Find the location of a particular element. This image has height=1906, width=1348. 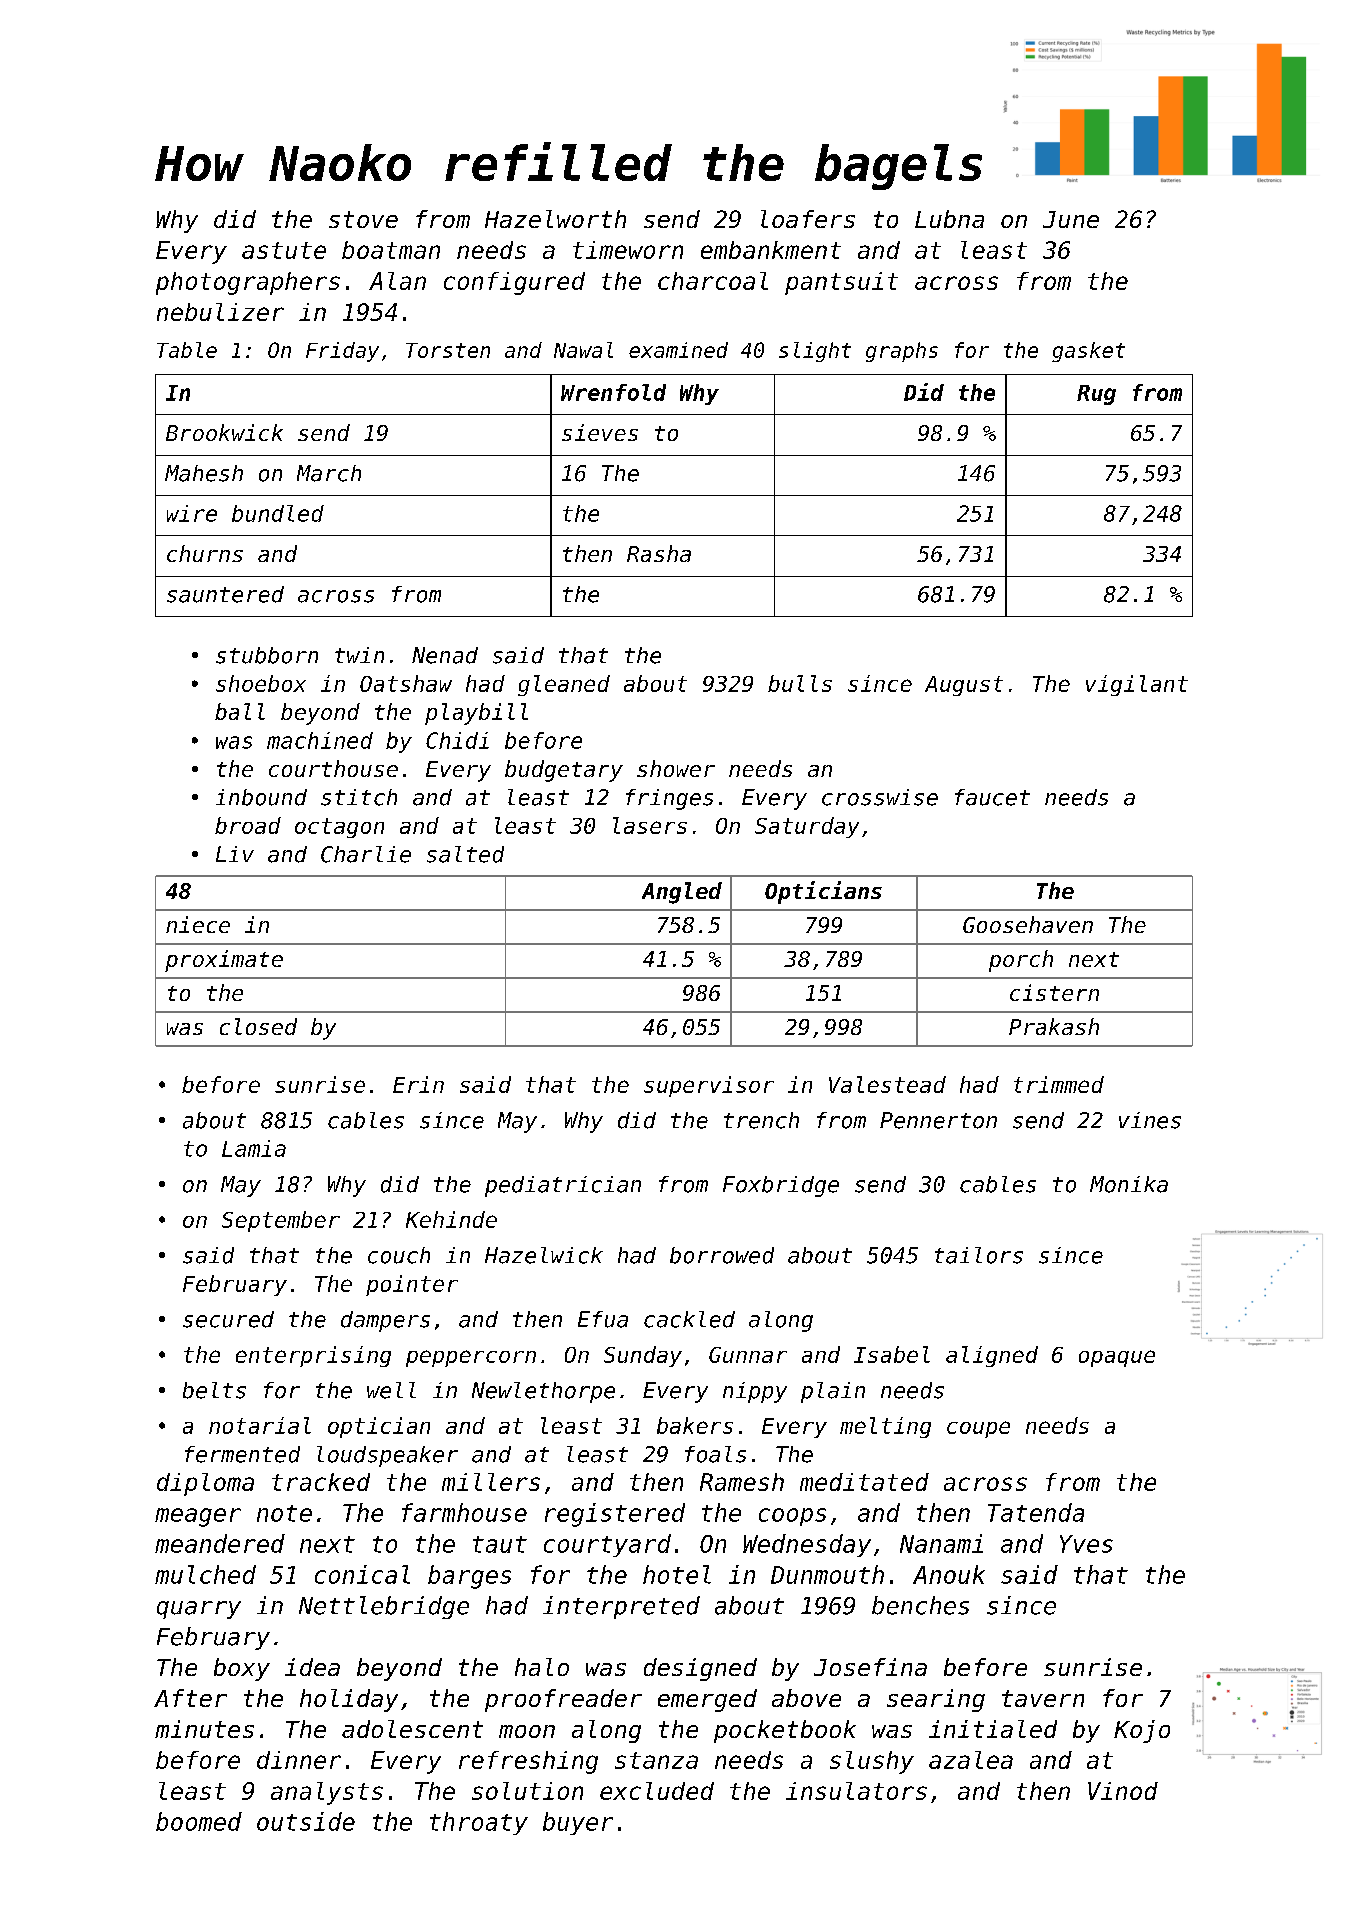

porch is located at coordinates (1021, 961).
